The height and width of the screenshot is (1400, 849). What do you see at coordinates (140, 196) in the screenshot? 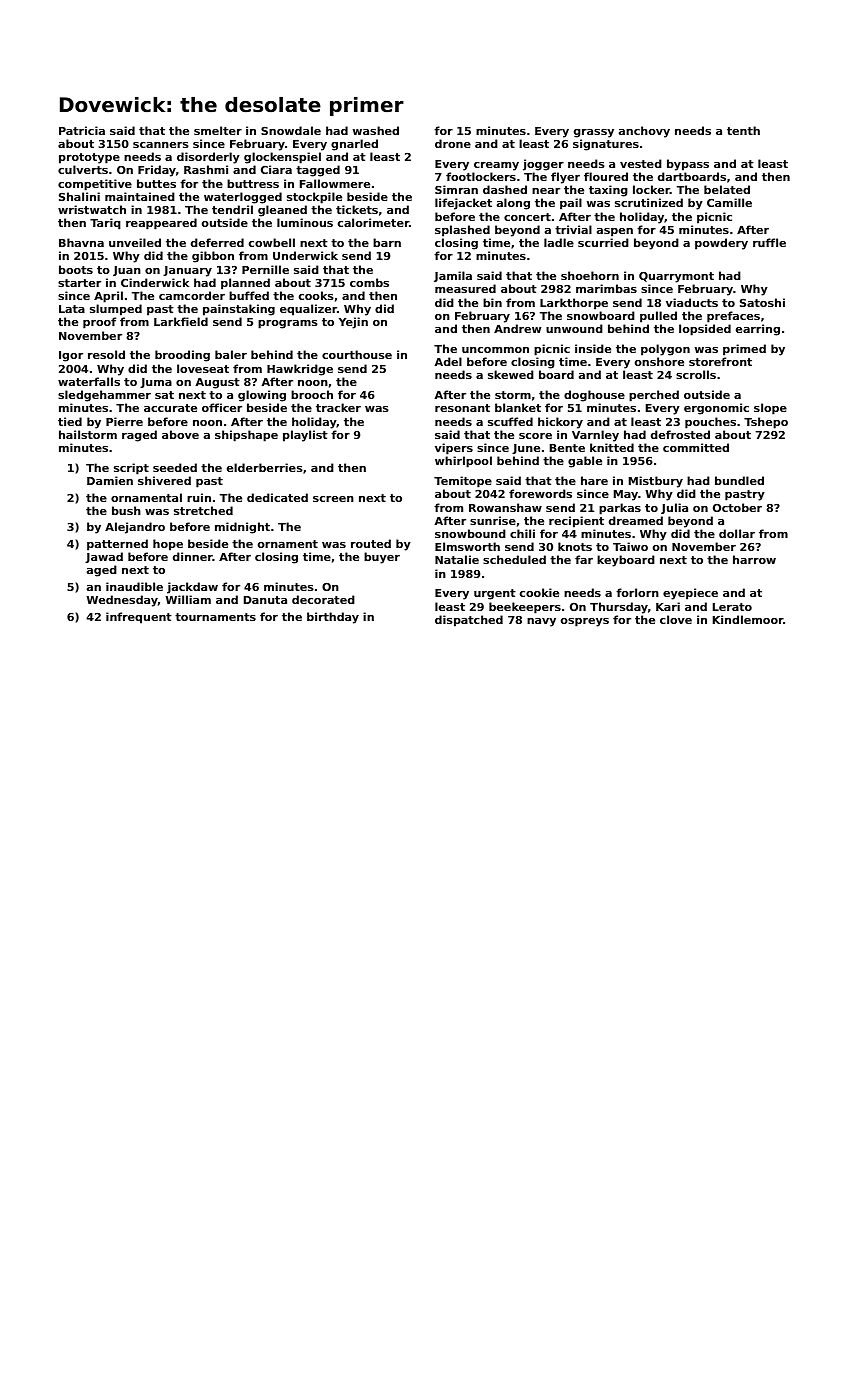
I see `maintained` at bounding box center [140, 196].
